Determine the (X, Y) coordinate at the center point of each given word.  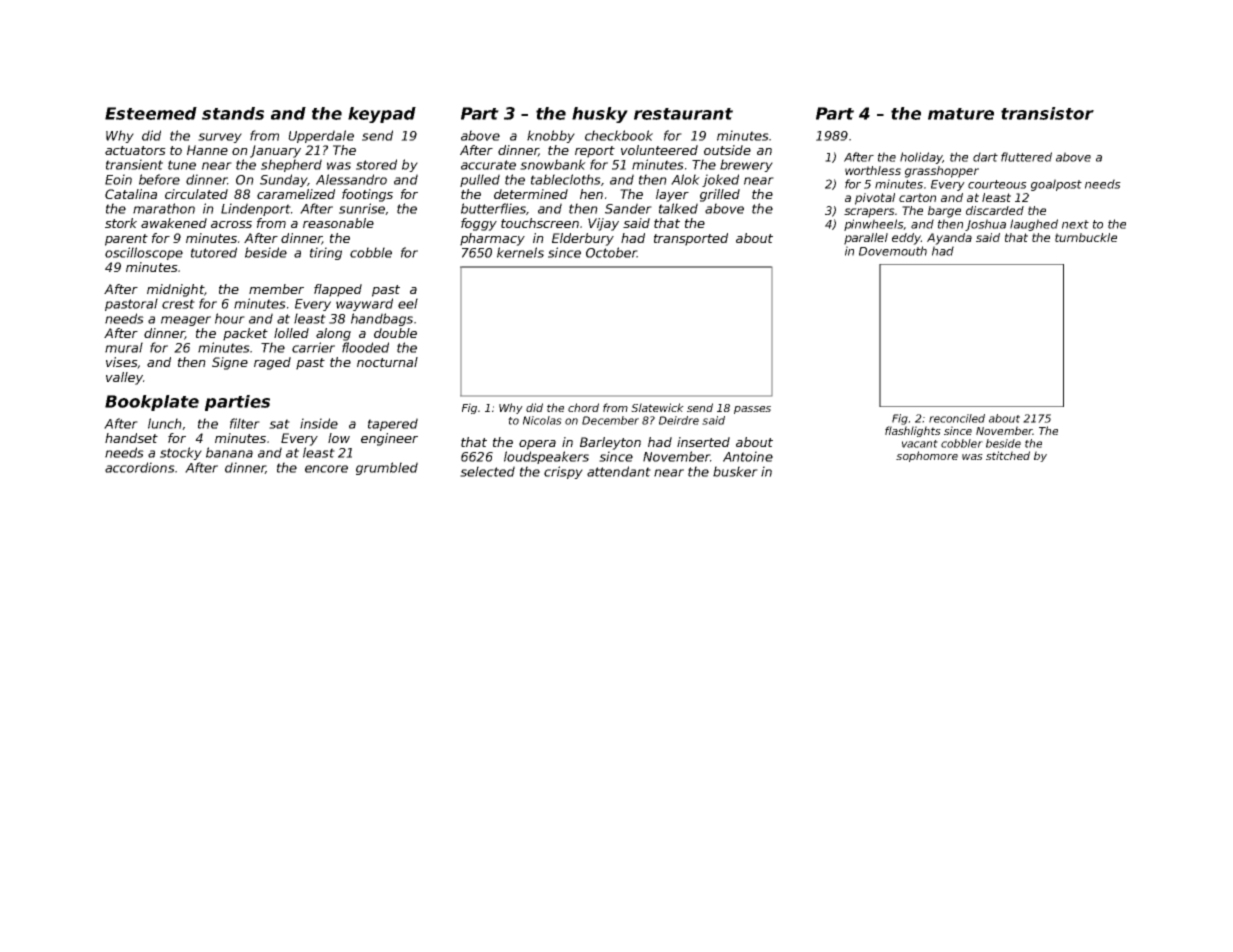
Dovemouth (893, 251)
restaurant (683, 114)
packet (245, 334)
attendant (619, 471)
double (395, 333)
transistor (1047, 113)
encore (326, 469)
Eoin (118, 179)
